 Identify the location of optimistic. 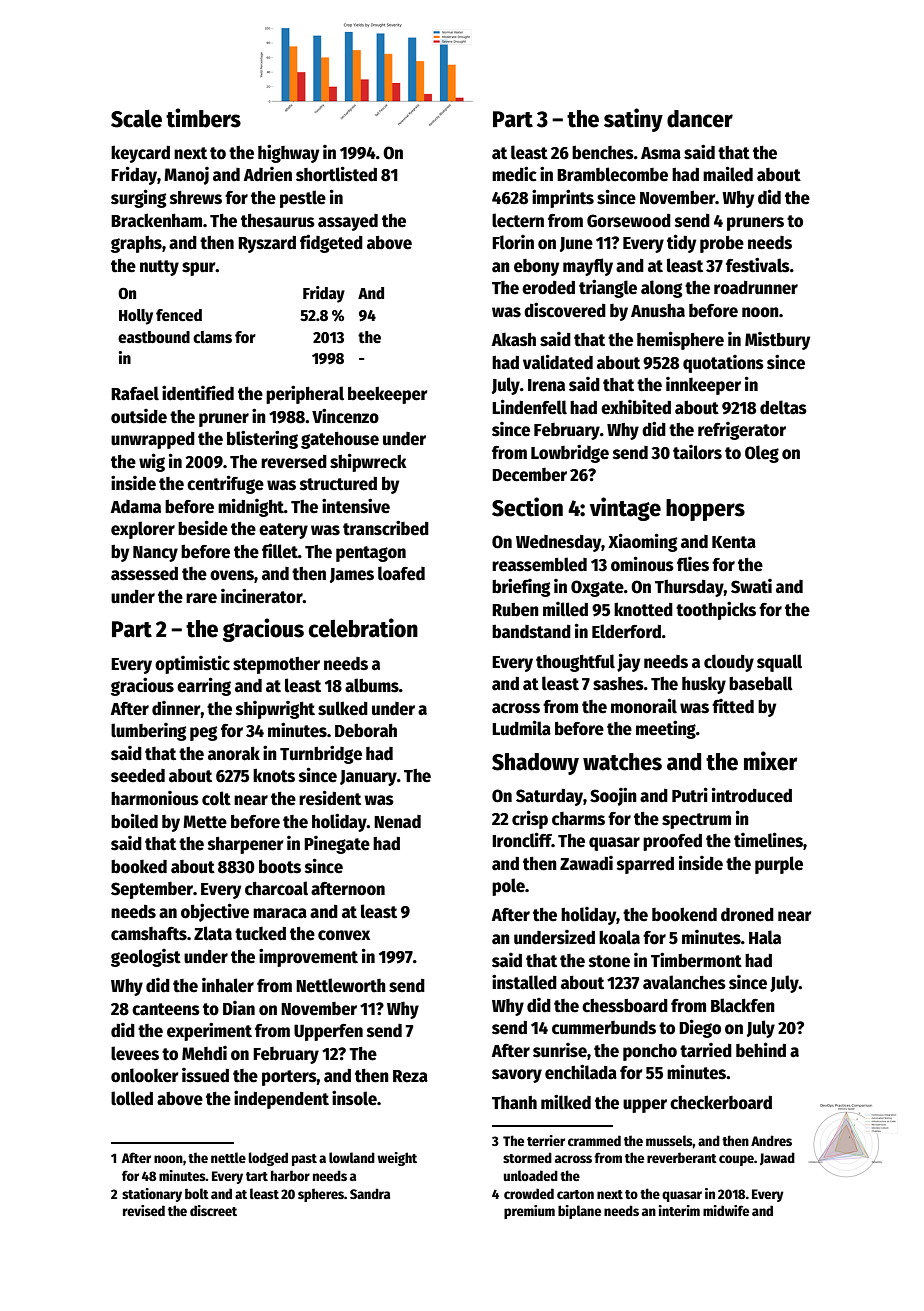
(192, 664).
